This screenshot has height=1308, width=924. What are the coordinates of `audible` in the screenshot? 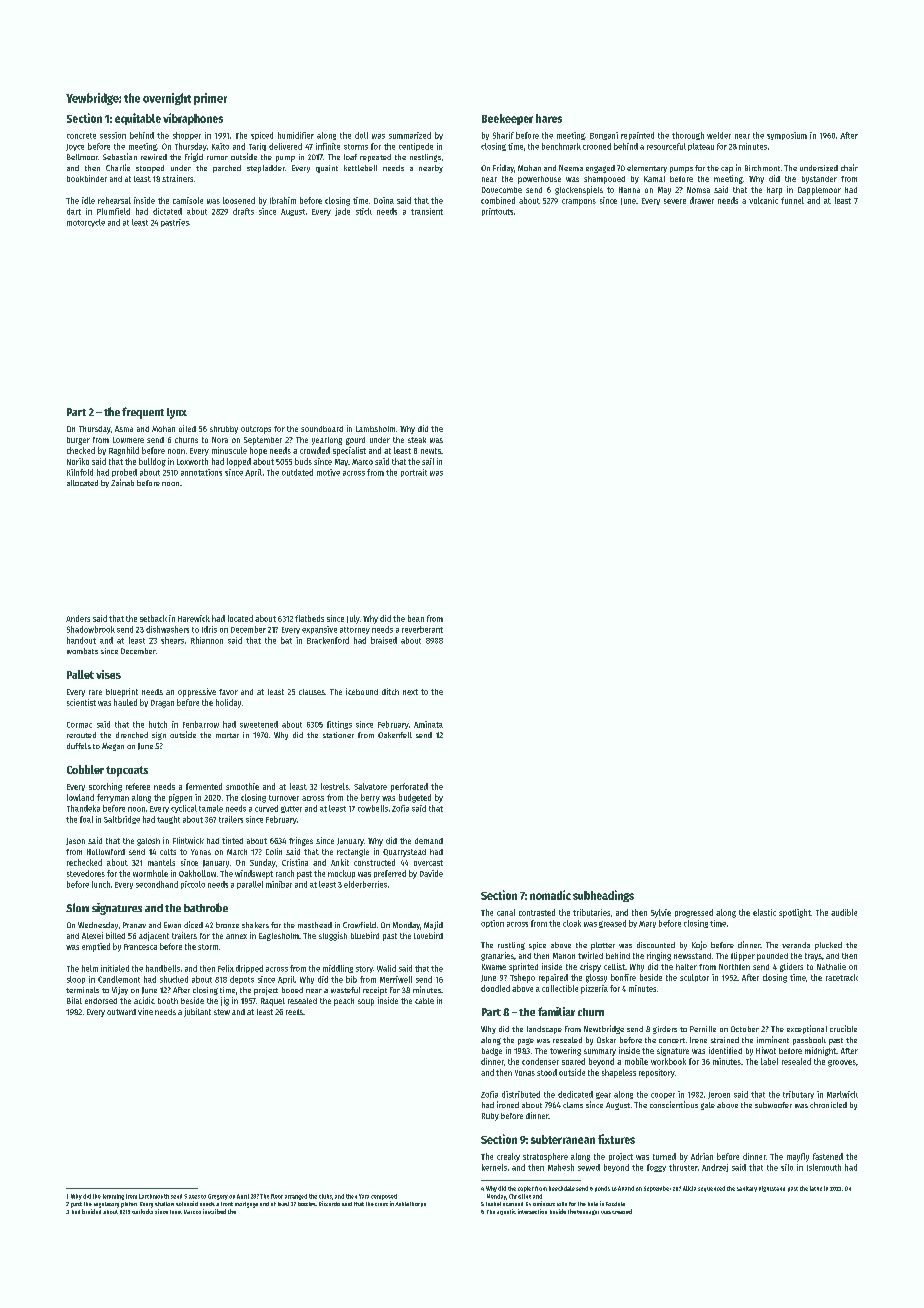 It's located at (844, 912).
